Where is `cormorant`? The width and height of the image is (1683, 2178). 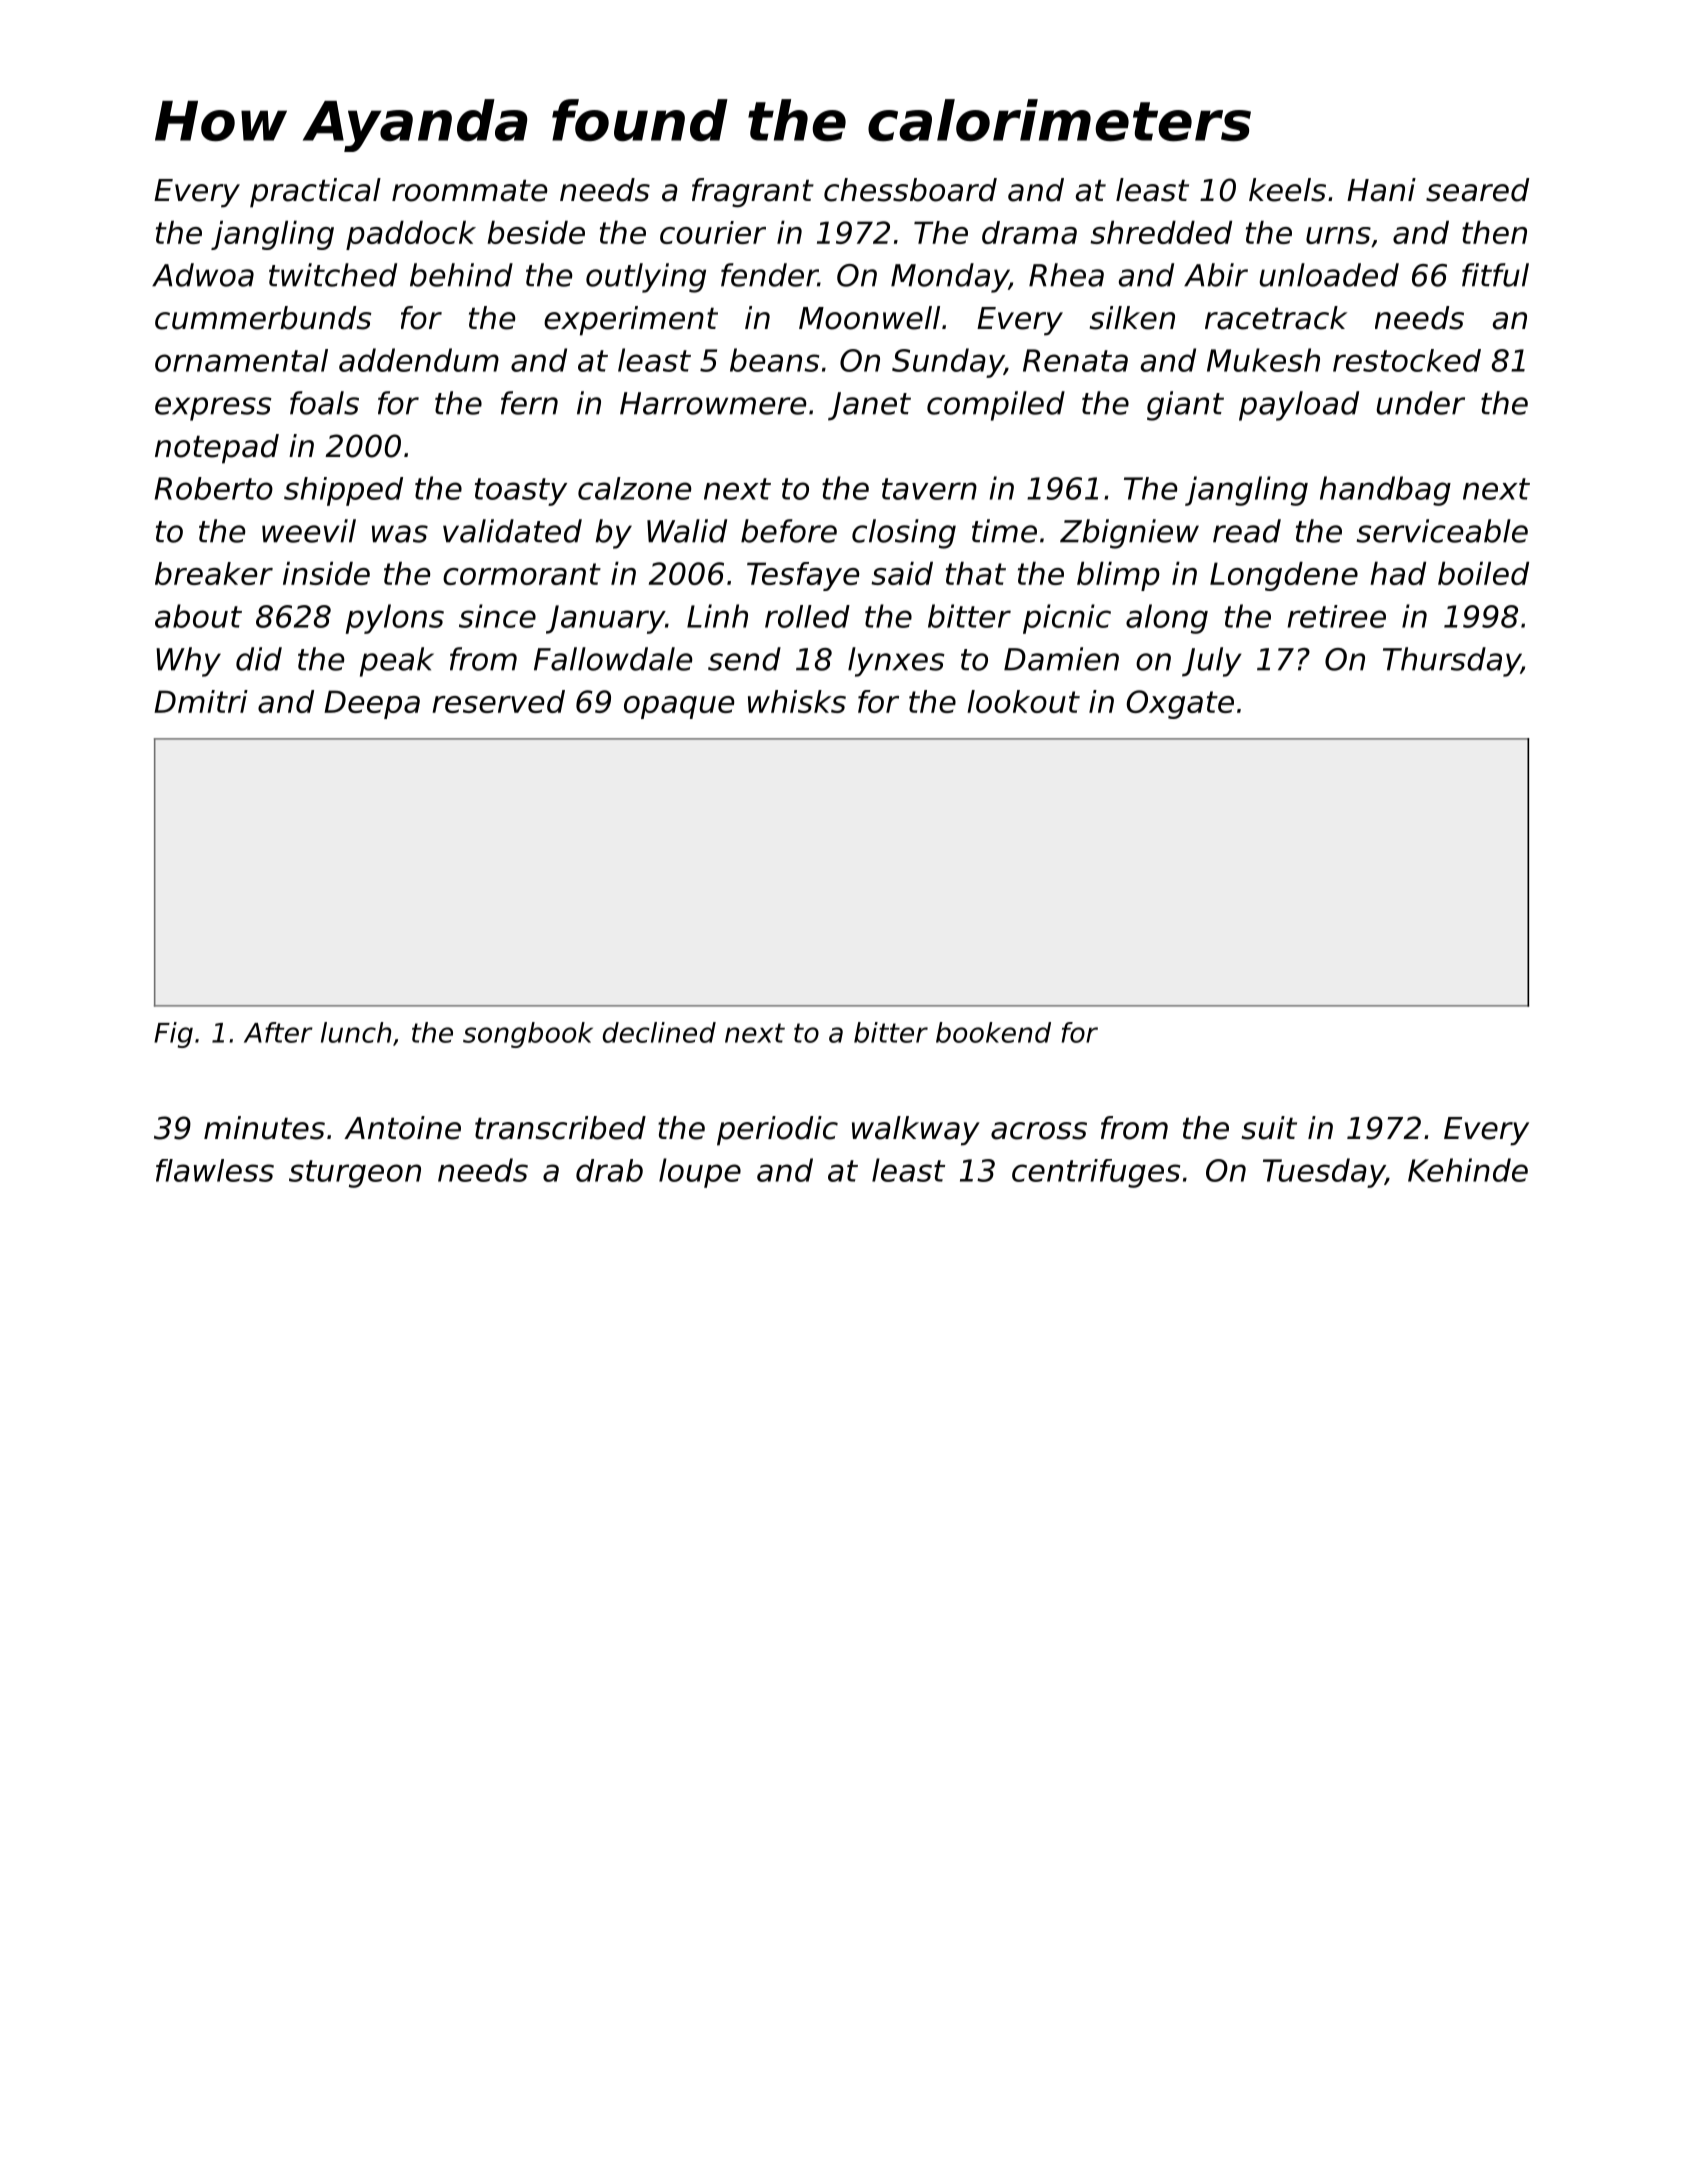
cormorant is located at coordinates (522, 574).
